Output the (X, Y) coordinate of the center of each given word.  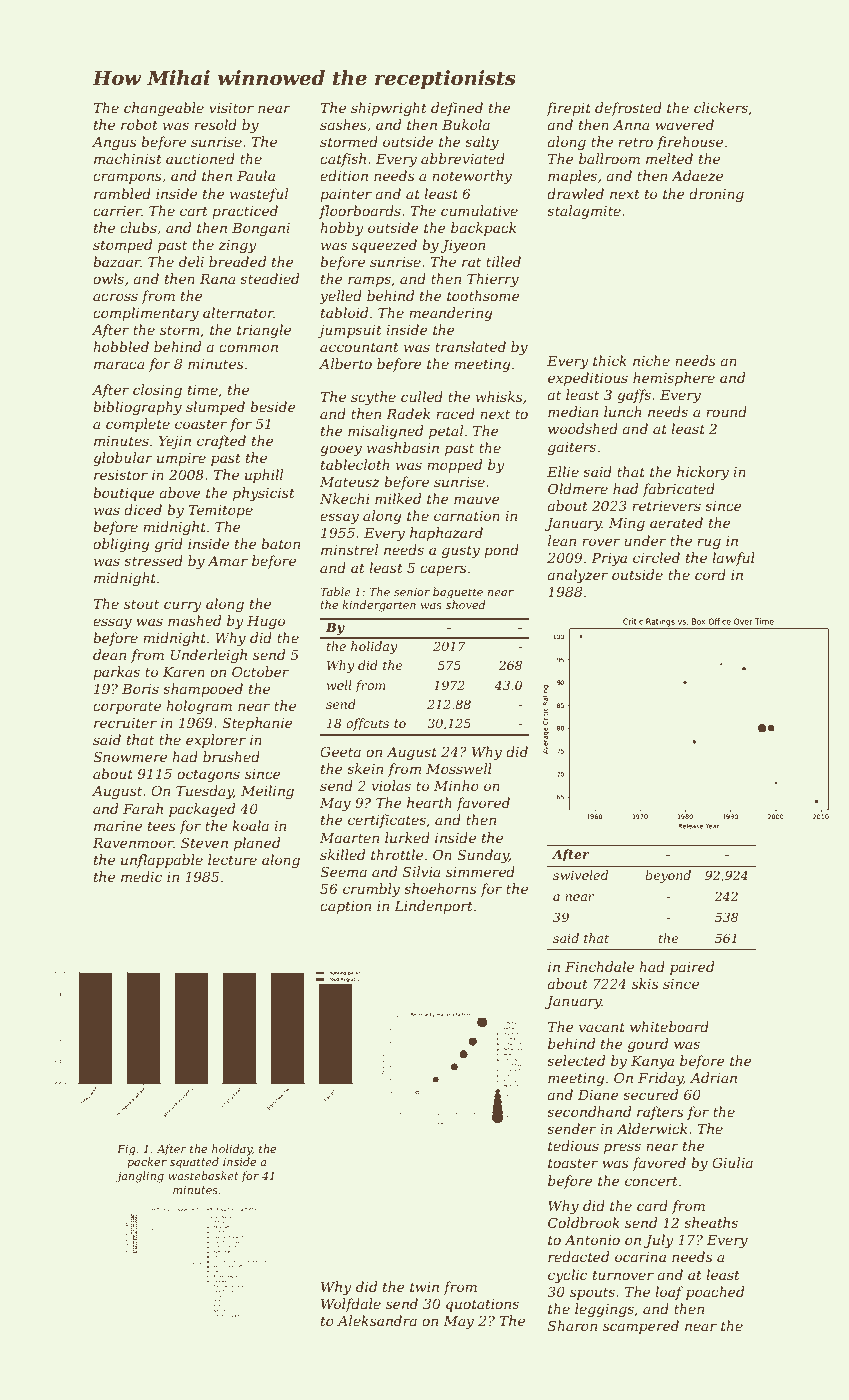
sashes (343, 124)
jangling (140, 1177)
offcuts (367, 724)
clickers (721, 107)
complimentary (146, 314)
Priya (609, 559)
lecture (232, 859)
